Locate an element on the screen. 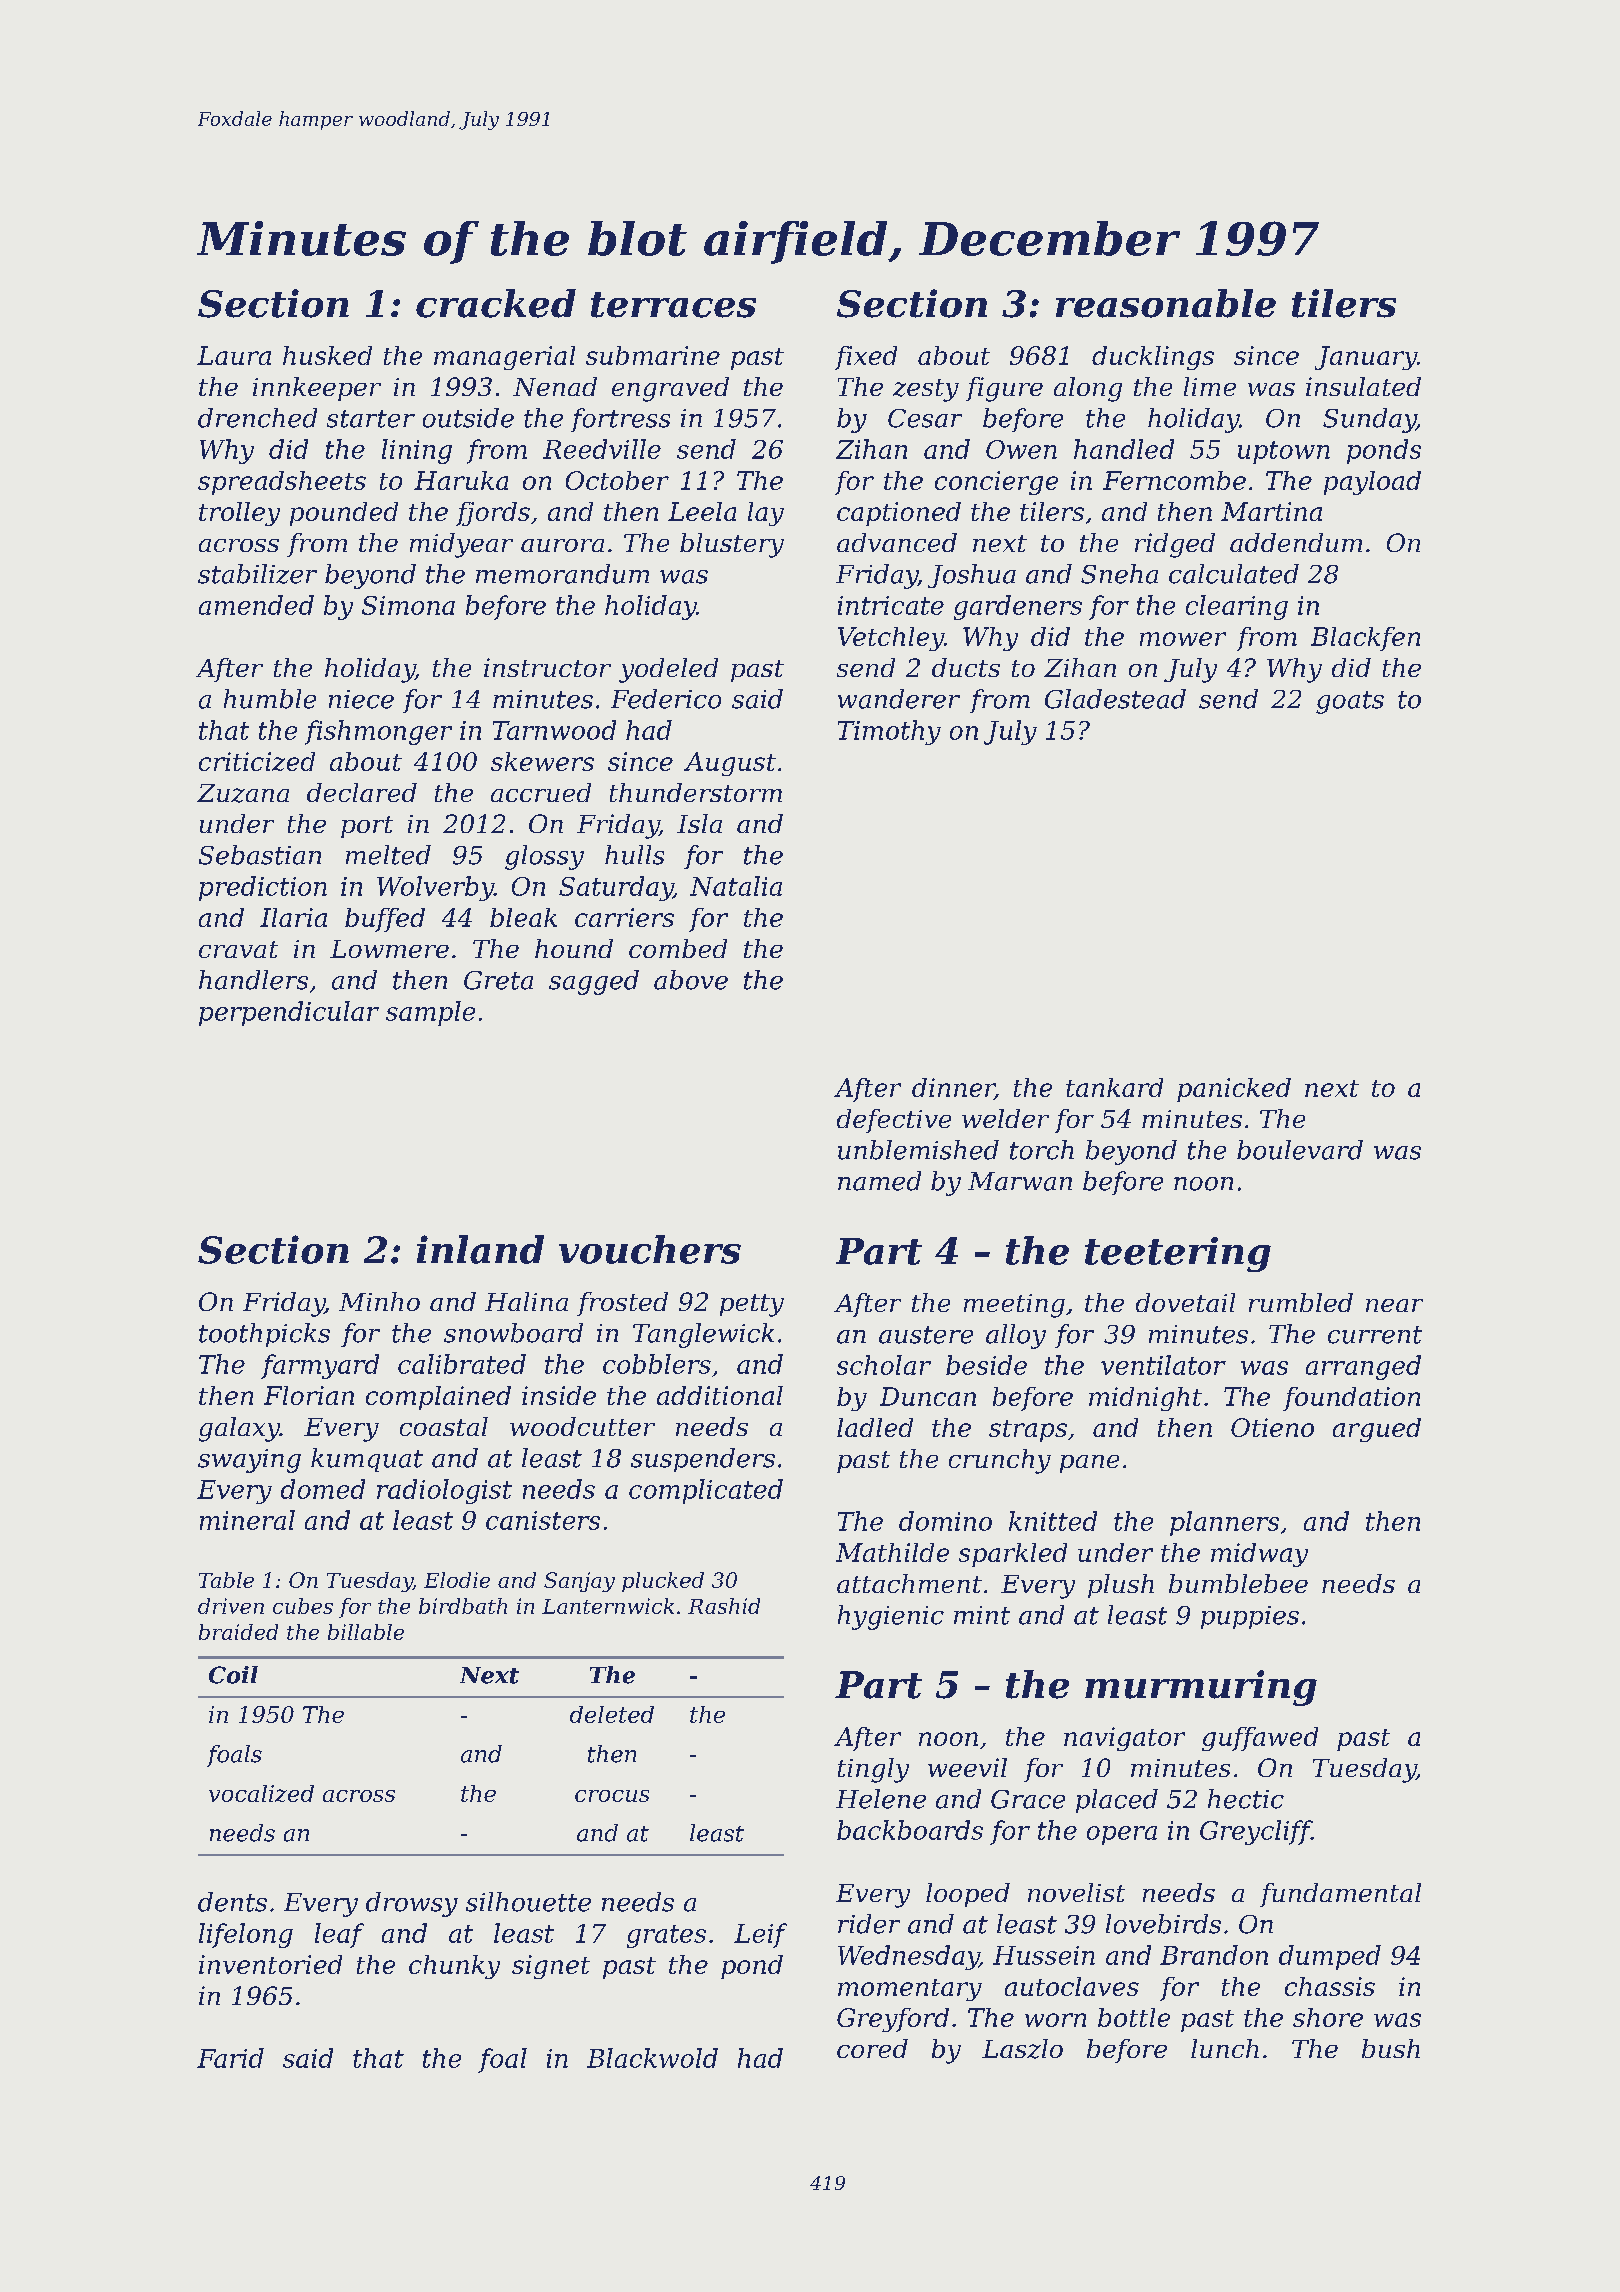 The height and width of the screenshot is (2292, 1620). Timothy is located at coordinates (889, 732).
